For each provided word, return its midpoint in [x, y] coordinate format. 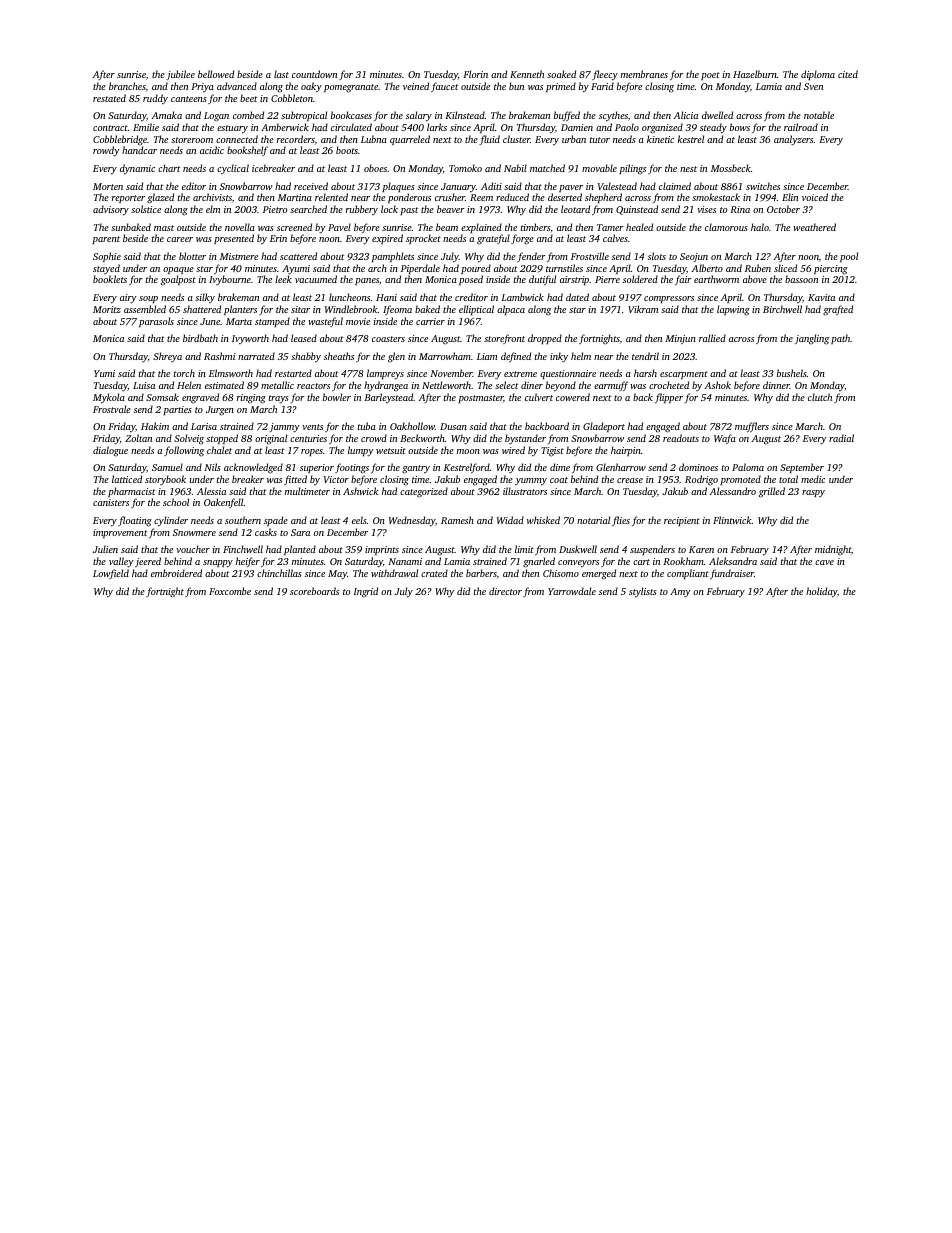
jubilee [180, 75]
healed [639, 227]
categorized [424, 492]
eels [359, 520]
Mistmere [239, 256]
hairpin [626, 451]
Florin [475, 74]
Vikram [643, 309]
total [788, 479]
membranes [644, 74]
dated [577, 297]
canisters [111, 502]
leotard [575, 209]
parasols [156, 322]
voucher [193, 549]
